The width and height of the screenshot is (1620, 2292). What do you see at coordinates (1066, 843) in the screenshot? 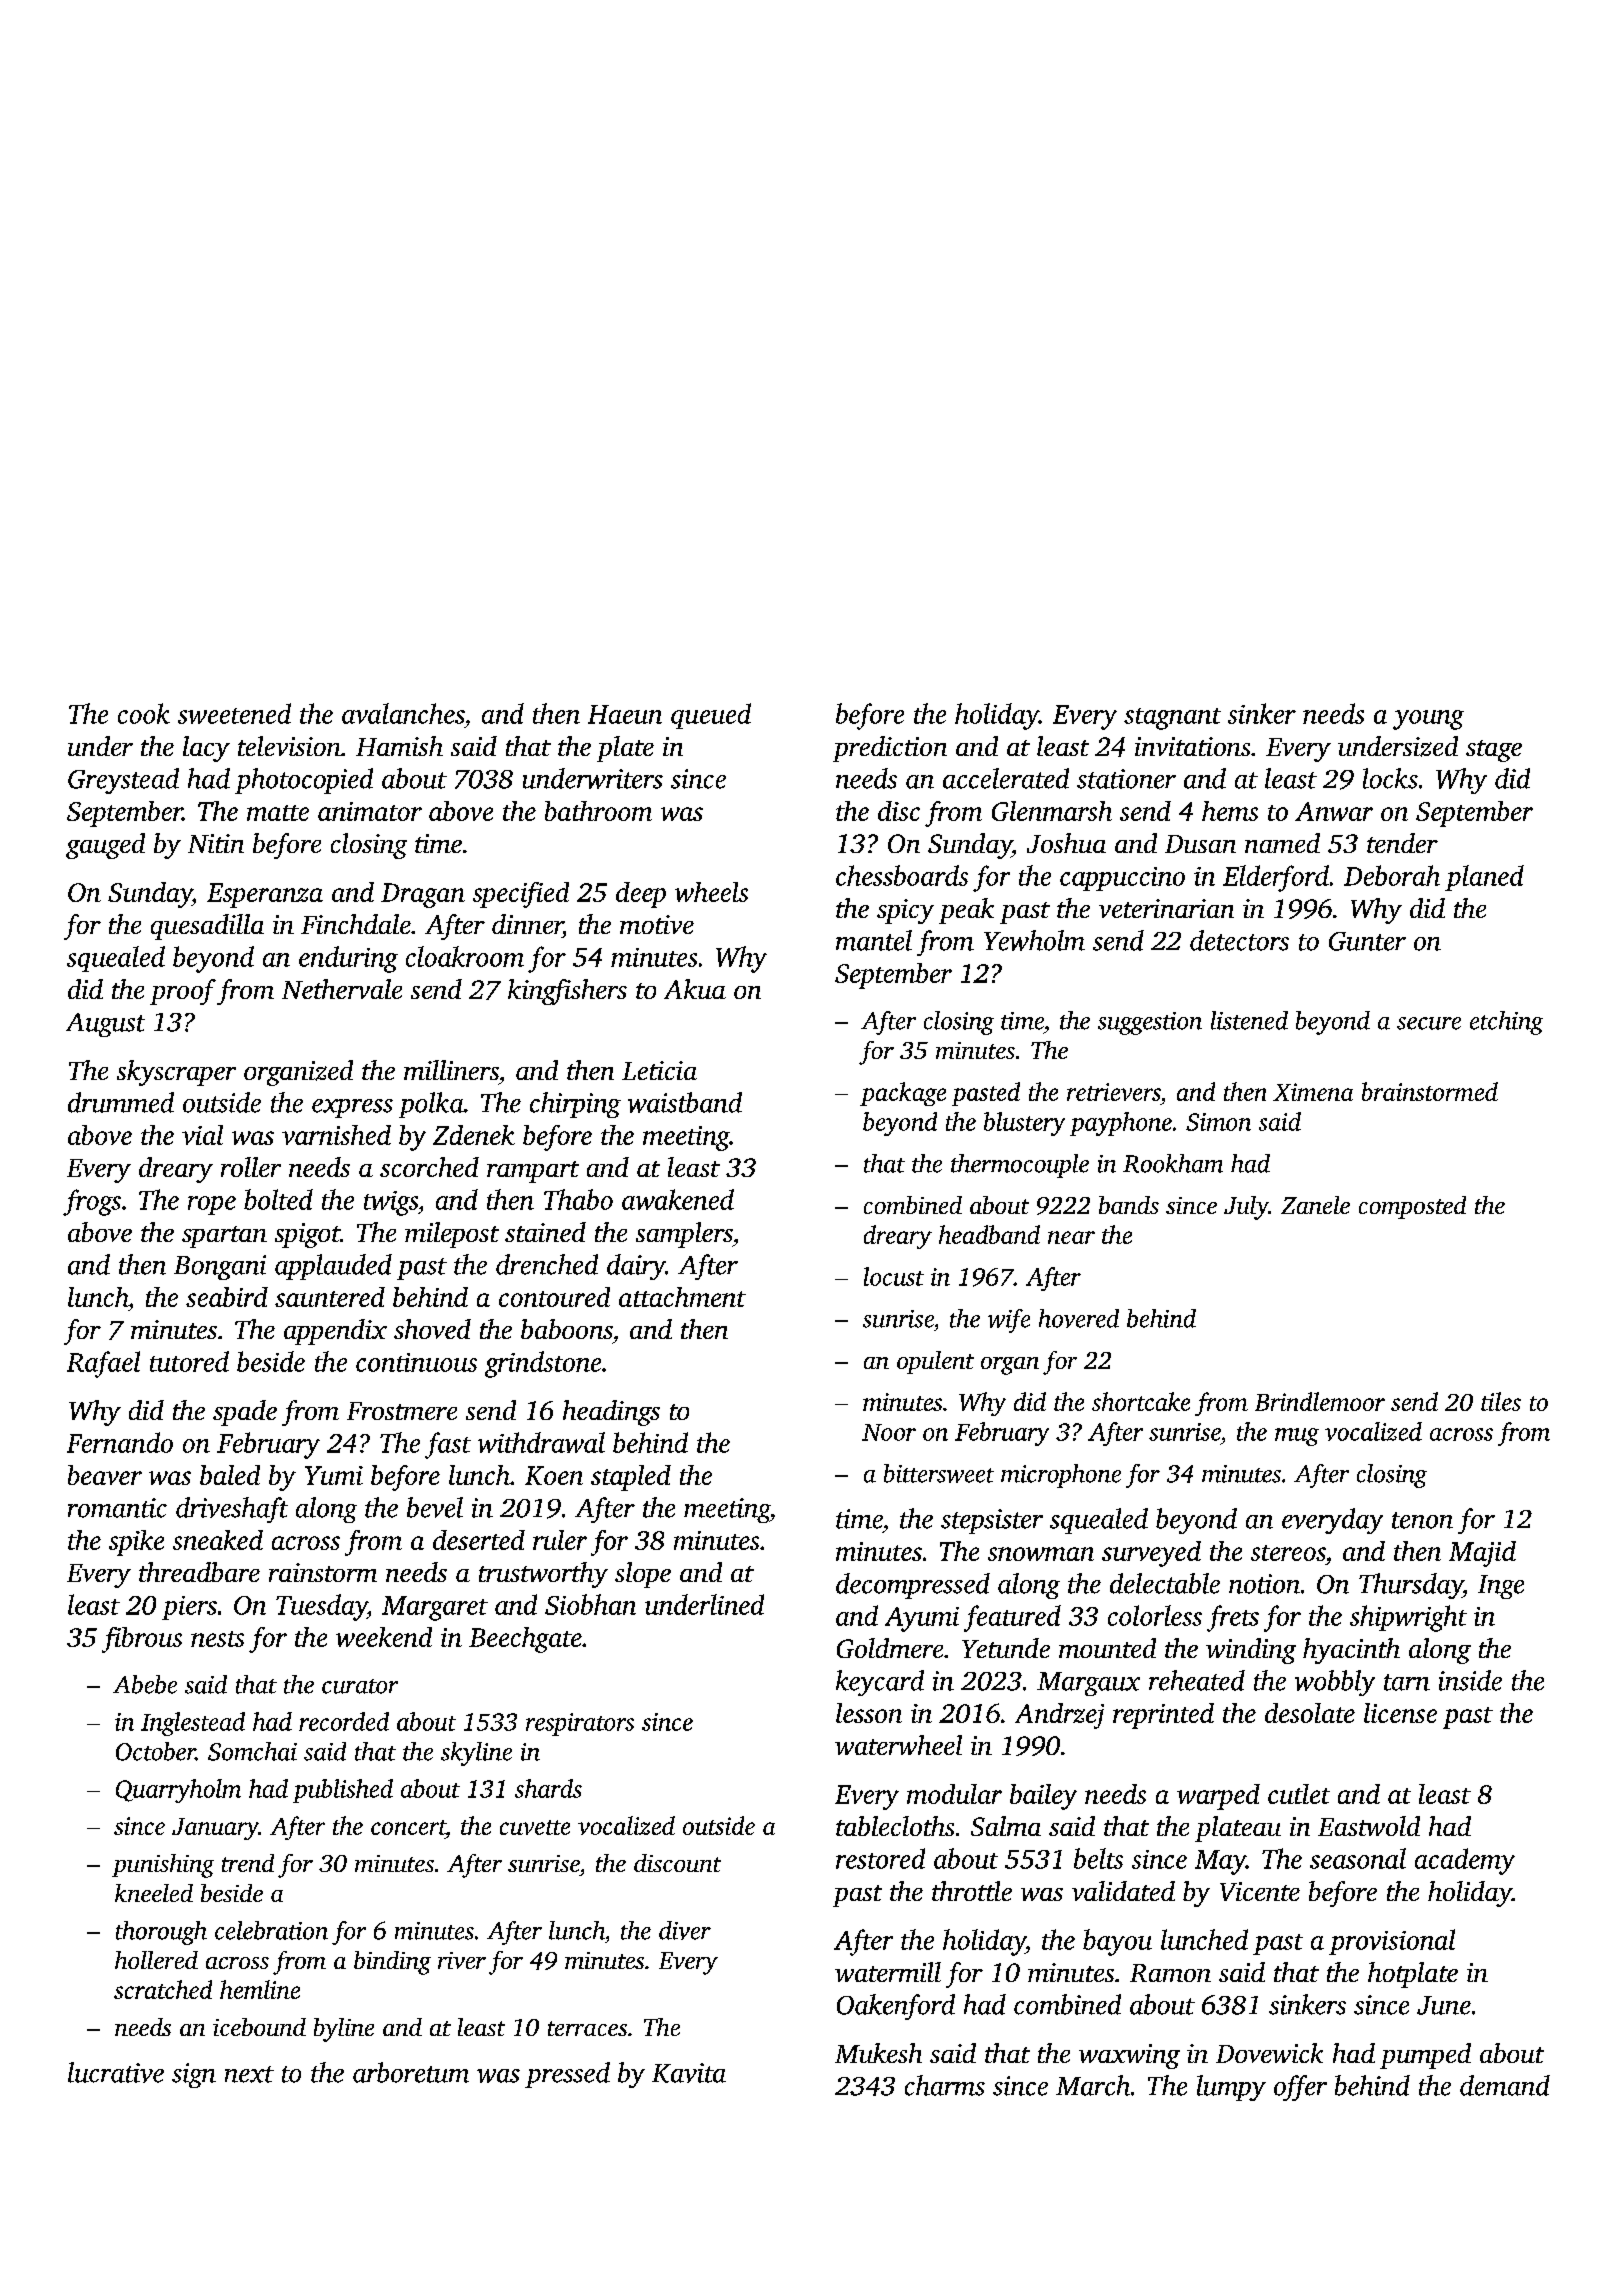
I see `Joshua` at bounding box center [1066, 843].
